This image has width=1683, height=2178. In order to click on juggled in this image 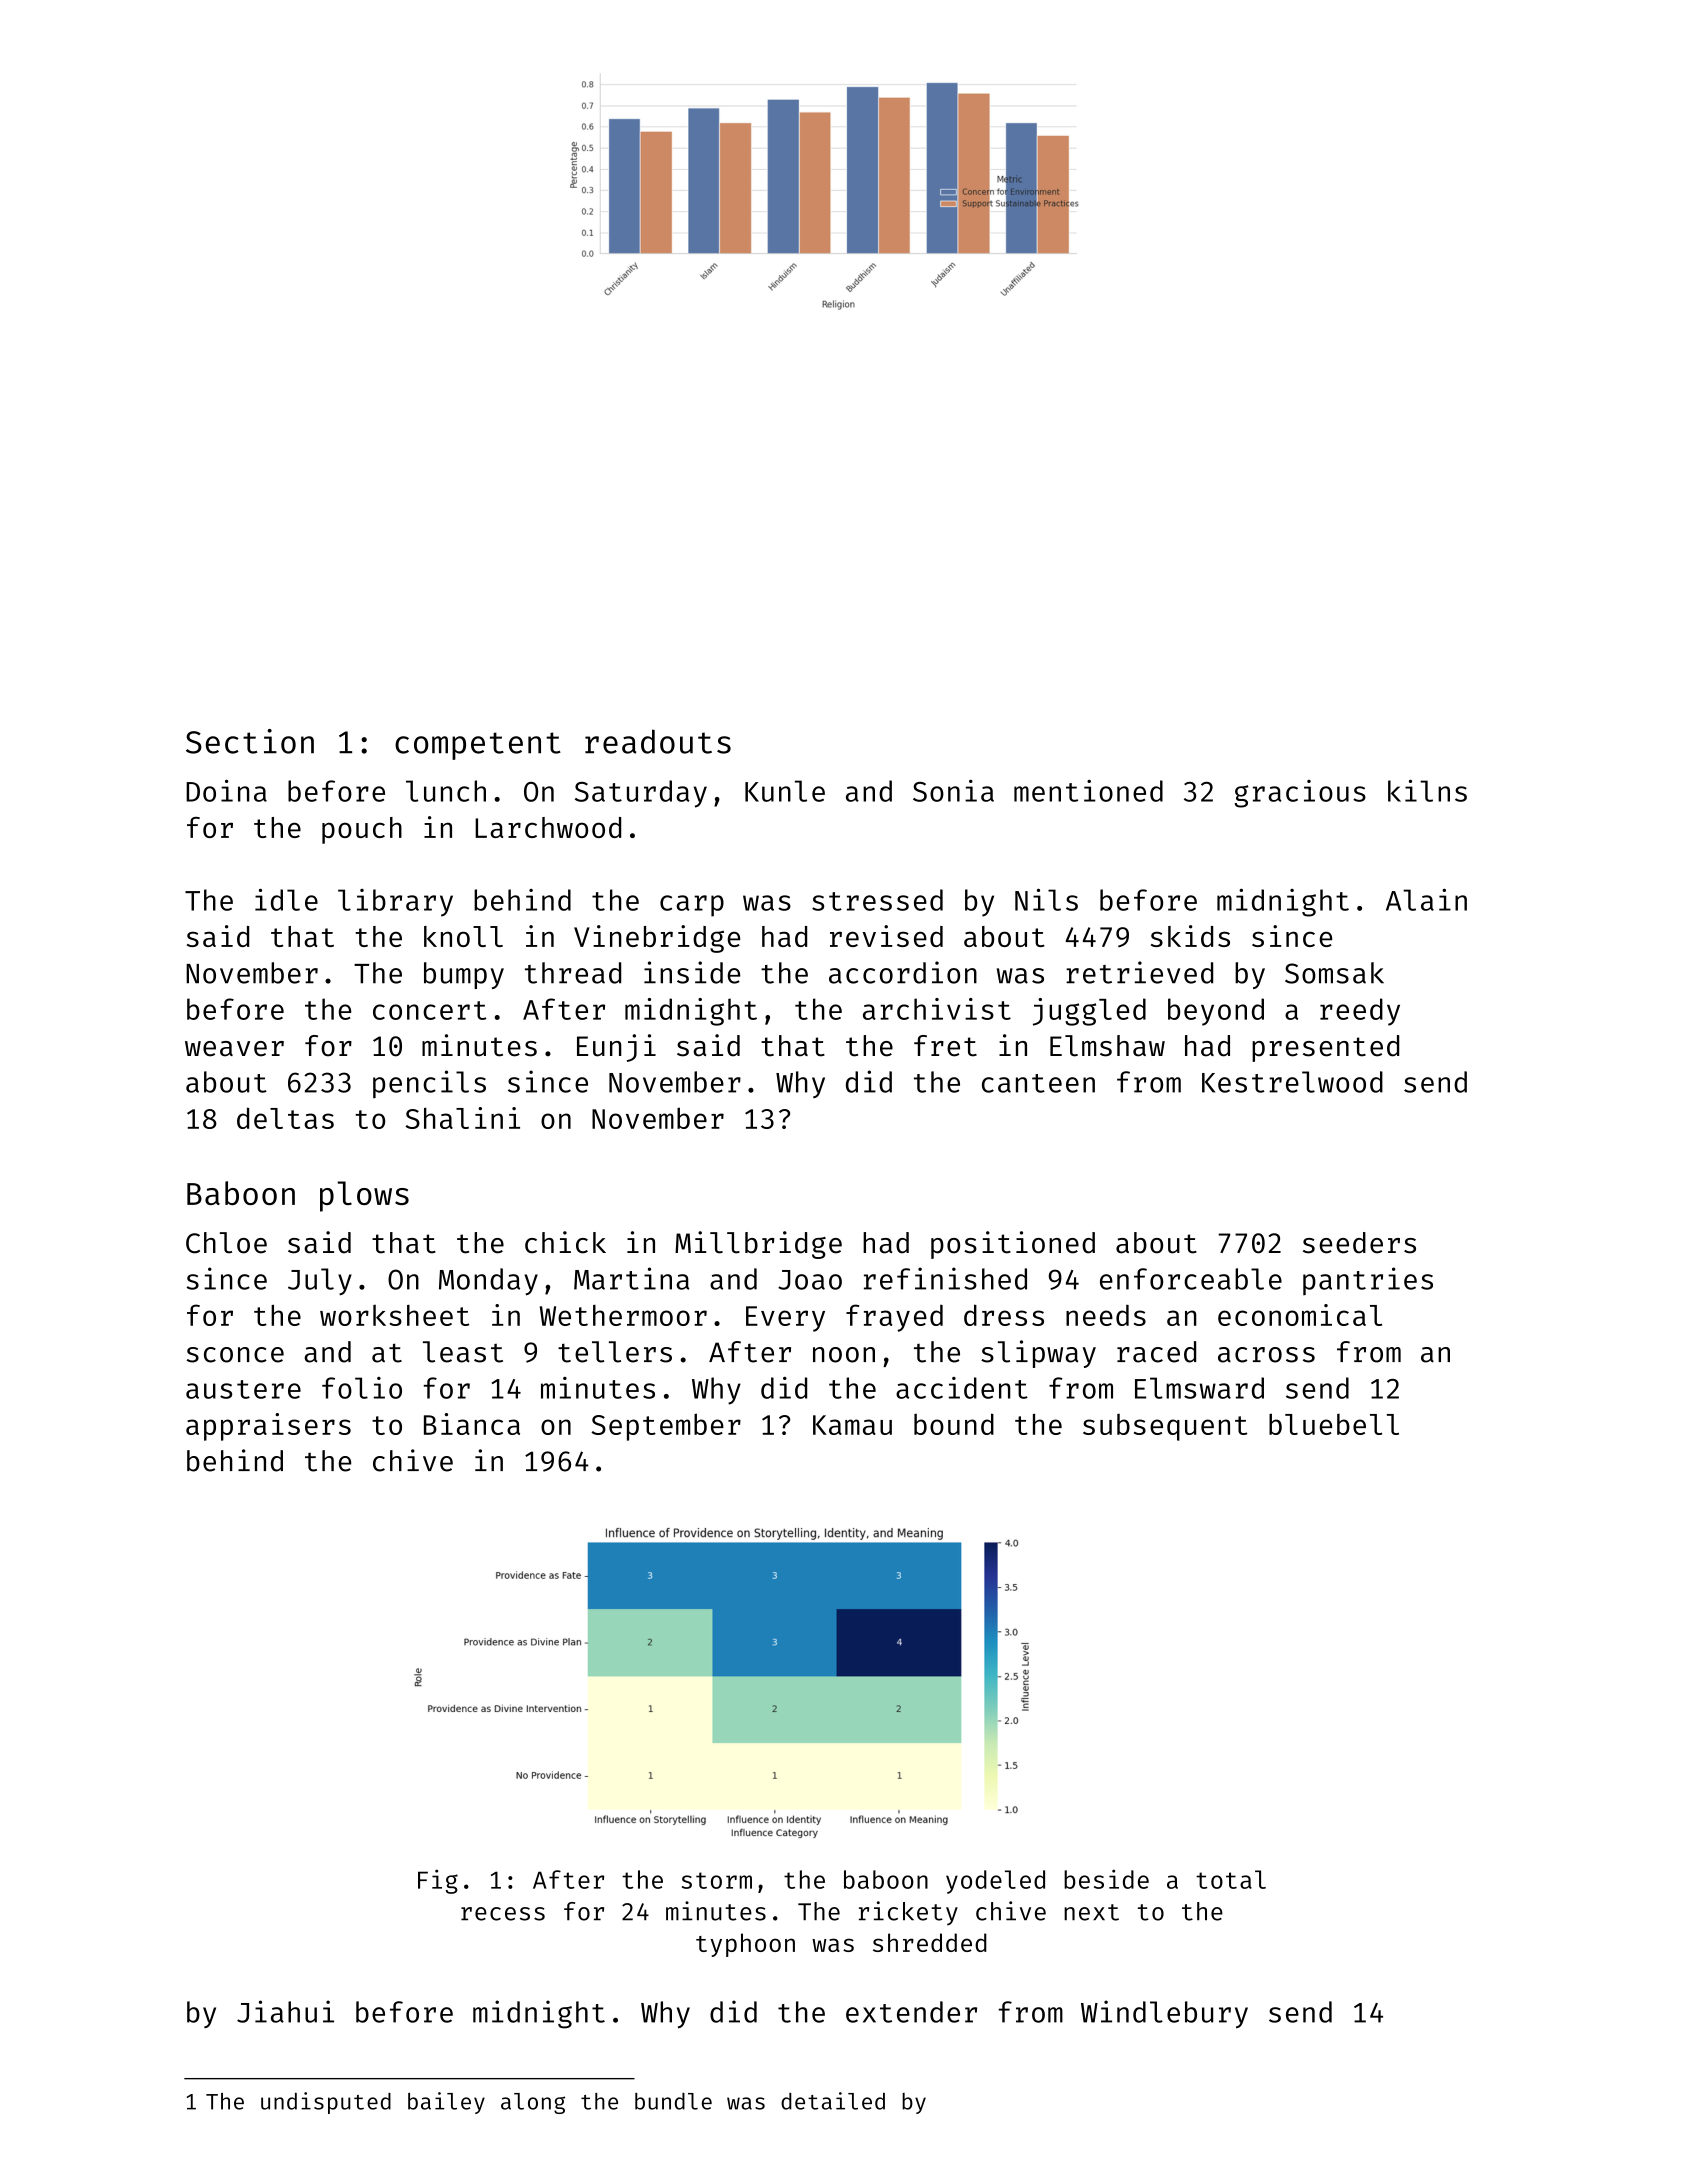, I will do `click(1089, 1012)`.
